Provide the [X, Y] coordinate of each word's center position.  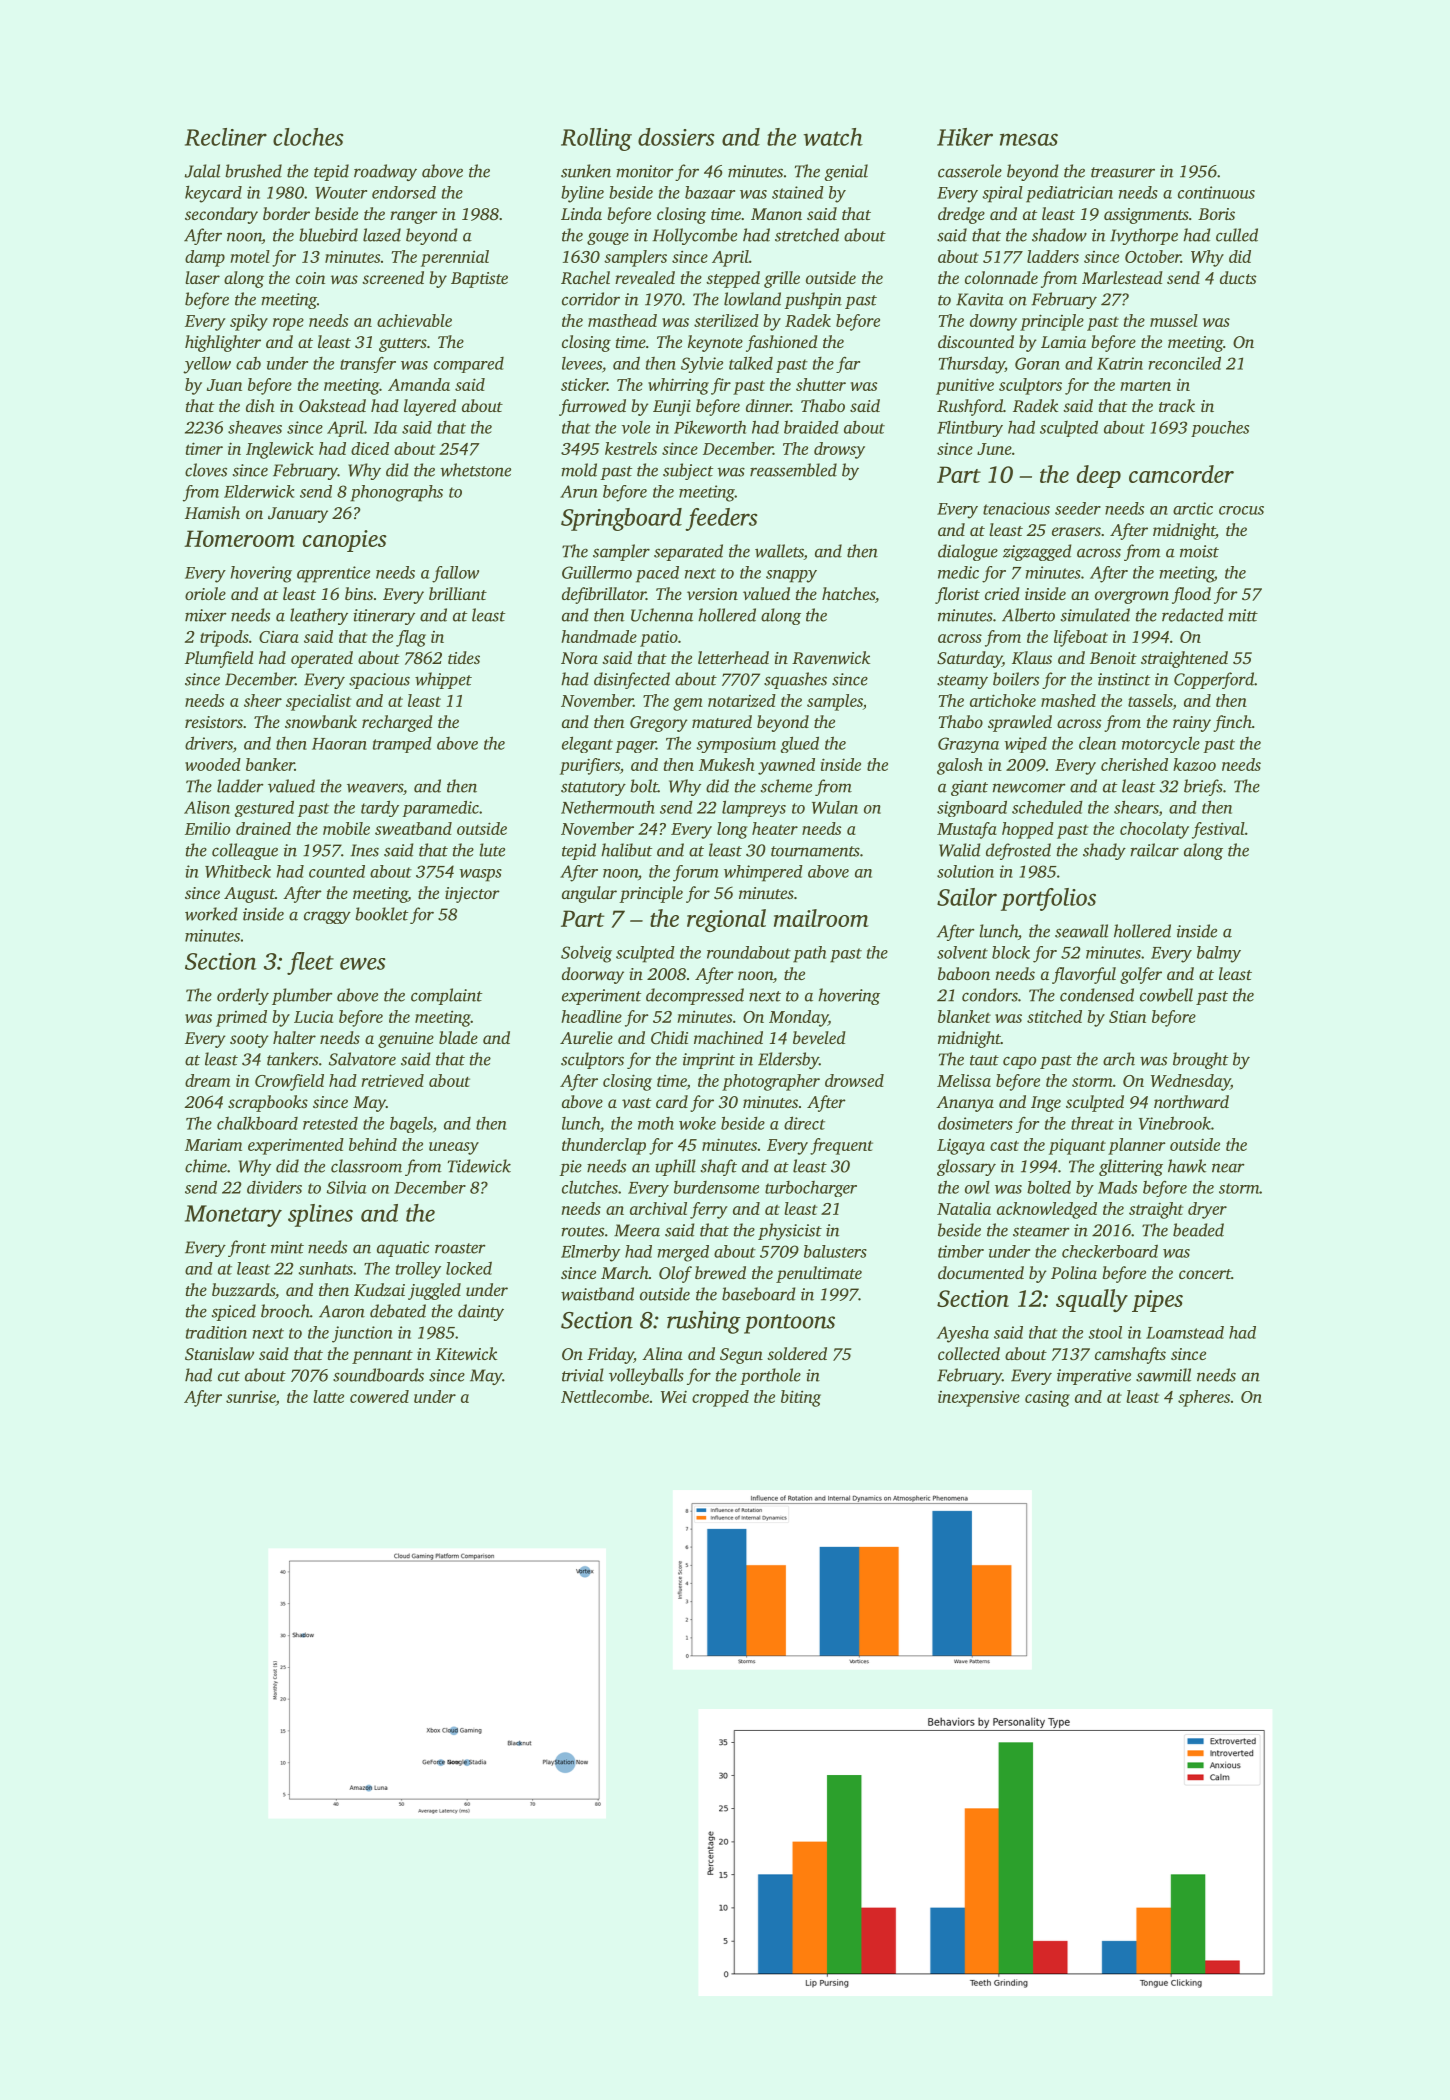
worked [211, 914]
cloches [308, 137]
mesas [1029, 139]
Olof [675, 1274]
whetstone [475, 470]
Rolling [596, 139]
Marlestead [1122, 277]
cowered [379, 1396]
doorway [593, 975]
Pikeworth [710, 427]
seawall [1081, 931]
